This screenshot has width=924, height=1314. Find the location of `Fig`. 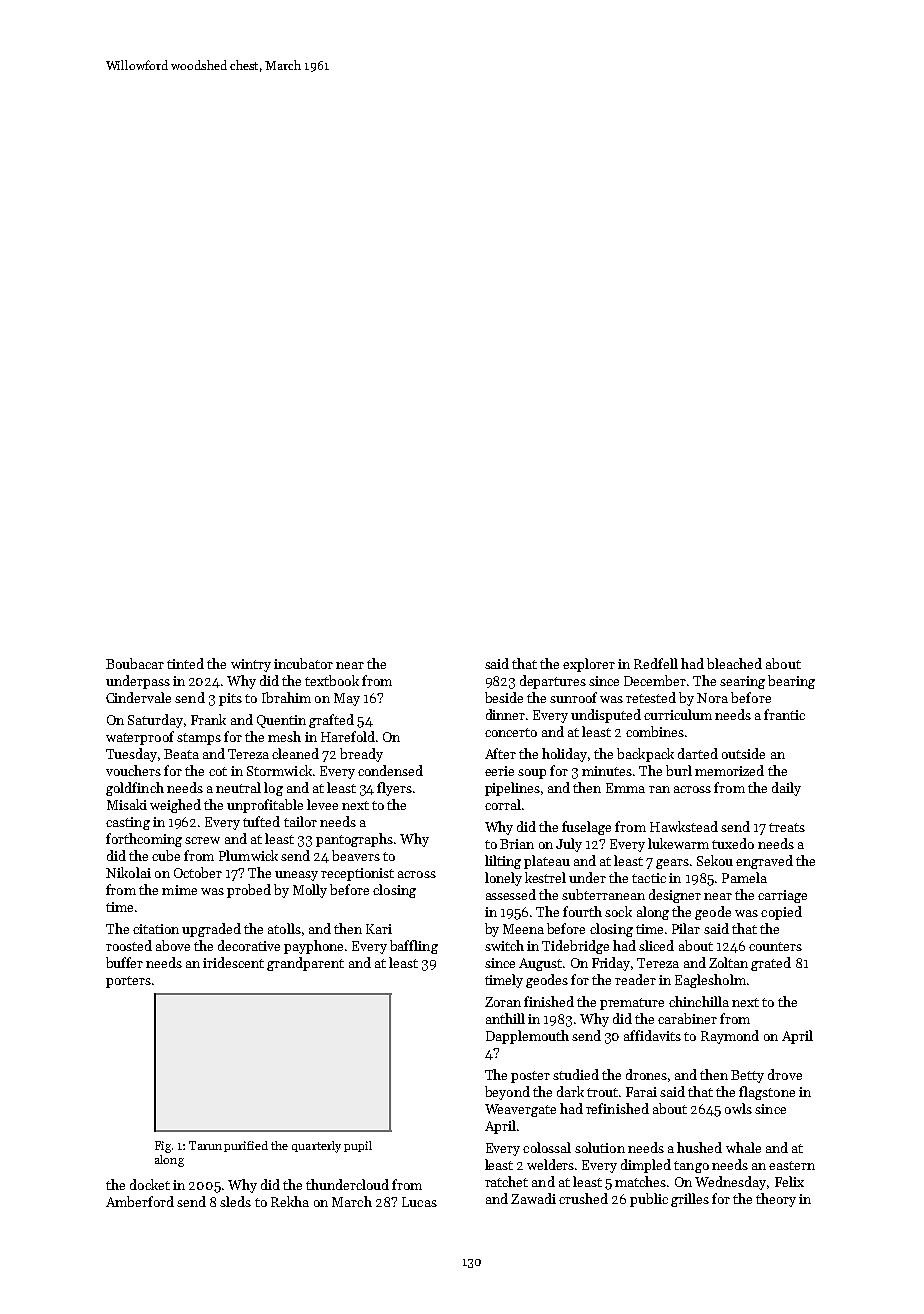

Fig is located at coordinates (163, 1147).
